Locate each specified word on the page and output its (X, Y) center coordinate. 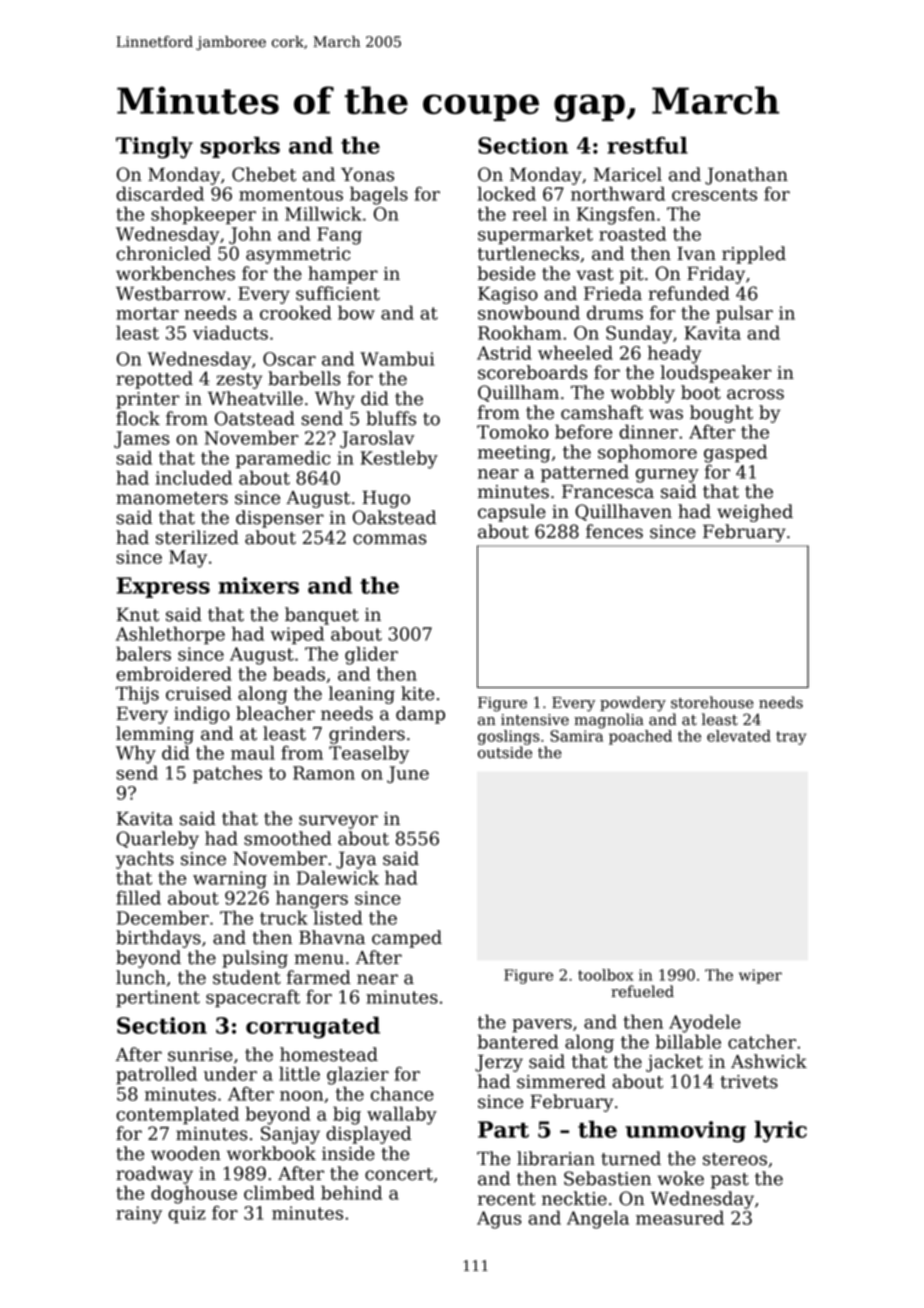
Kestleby (399, 459)
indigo (202, 715)
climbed (279, 1192)
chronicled (163, 253)
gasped (735, 453)
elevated (739, 736)
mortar (147, 313)
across (755, 394)
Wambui (397, 358)
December (163, 917)
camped (407, 939)
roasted (632, 233)
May (188, 559)
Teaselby (369, 754)
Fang (339, 236)
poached (640, 737)
